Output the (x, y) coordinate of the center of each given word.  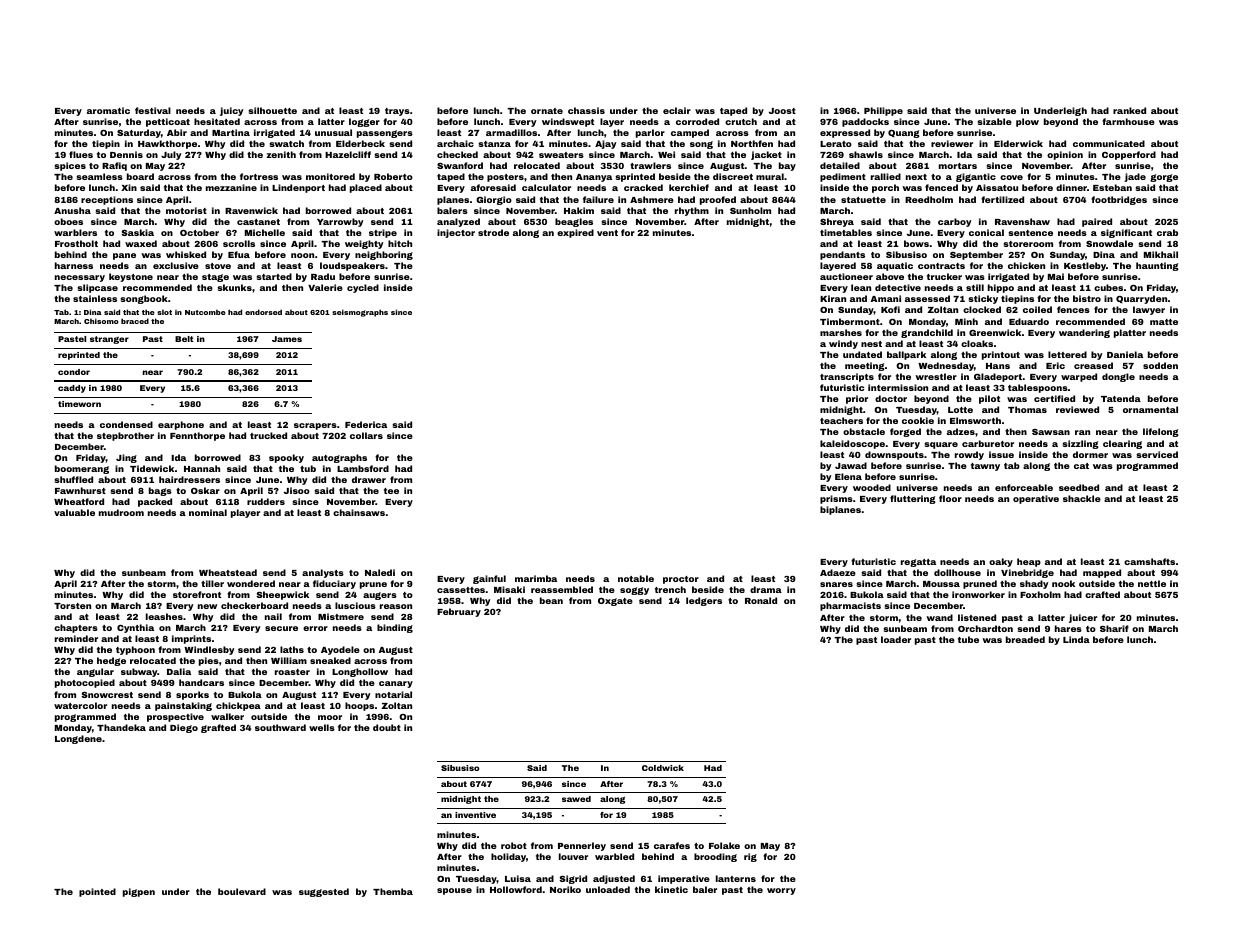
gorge (1164, 178)
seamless (99, 176)
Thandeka (121, 727)
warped (1079, 377)
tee (391, 491)
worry (781, 891)
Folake (724, 845)
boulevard (242, 891)
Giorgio (494, 200)
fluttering (913, 499)
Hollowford (516, 889)
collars (366, 435)
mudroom (121, 512)
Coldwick (663, 768)
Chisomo (101, 321)
